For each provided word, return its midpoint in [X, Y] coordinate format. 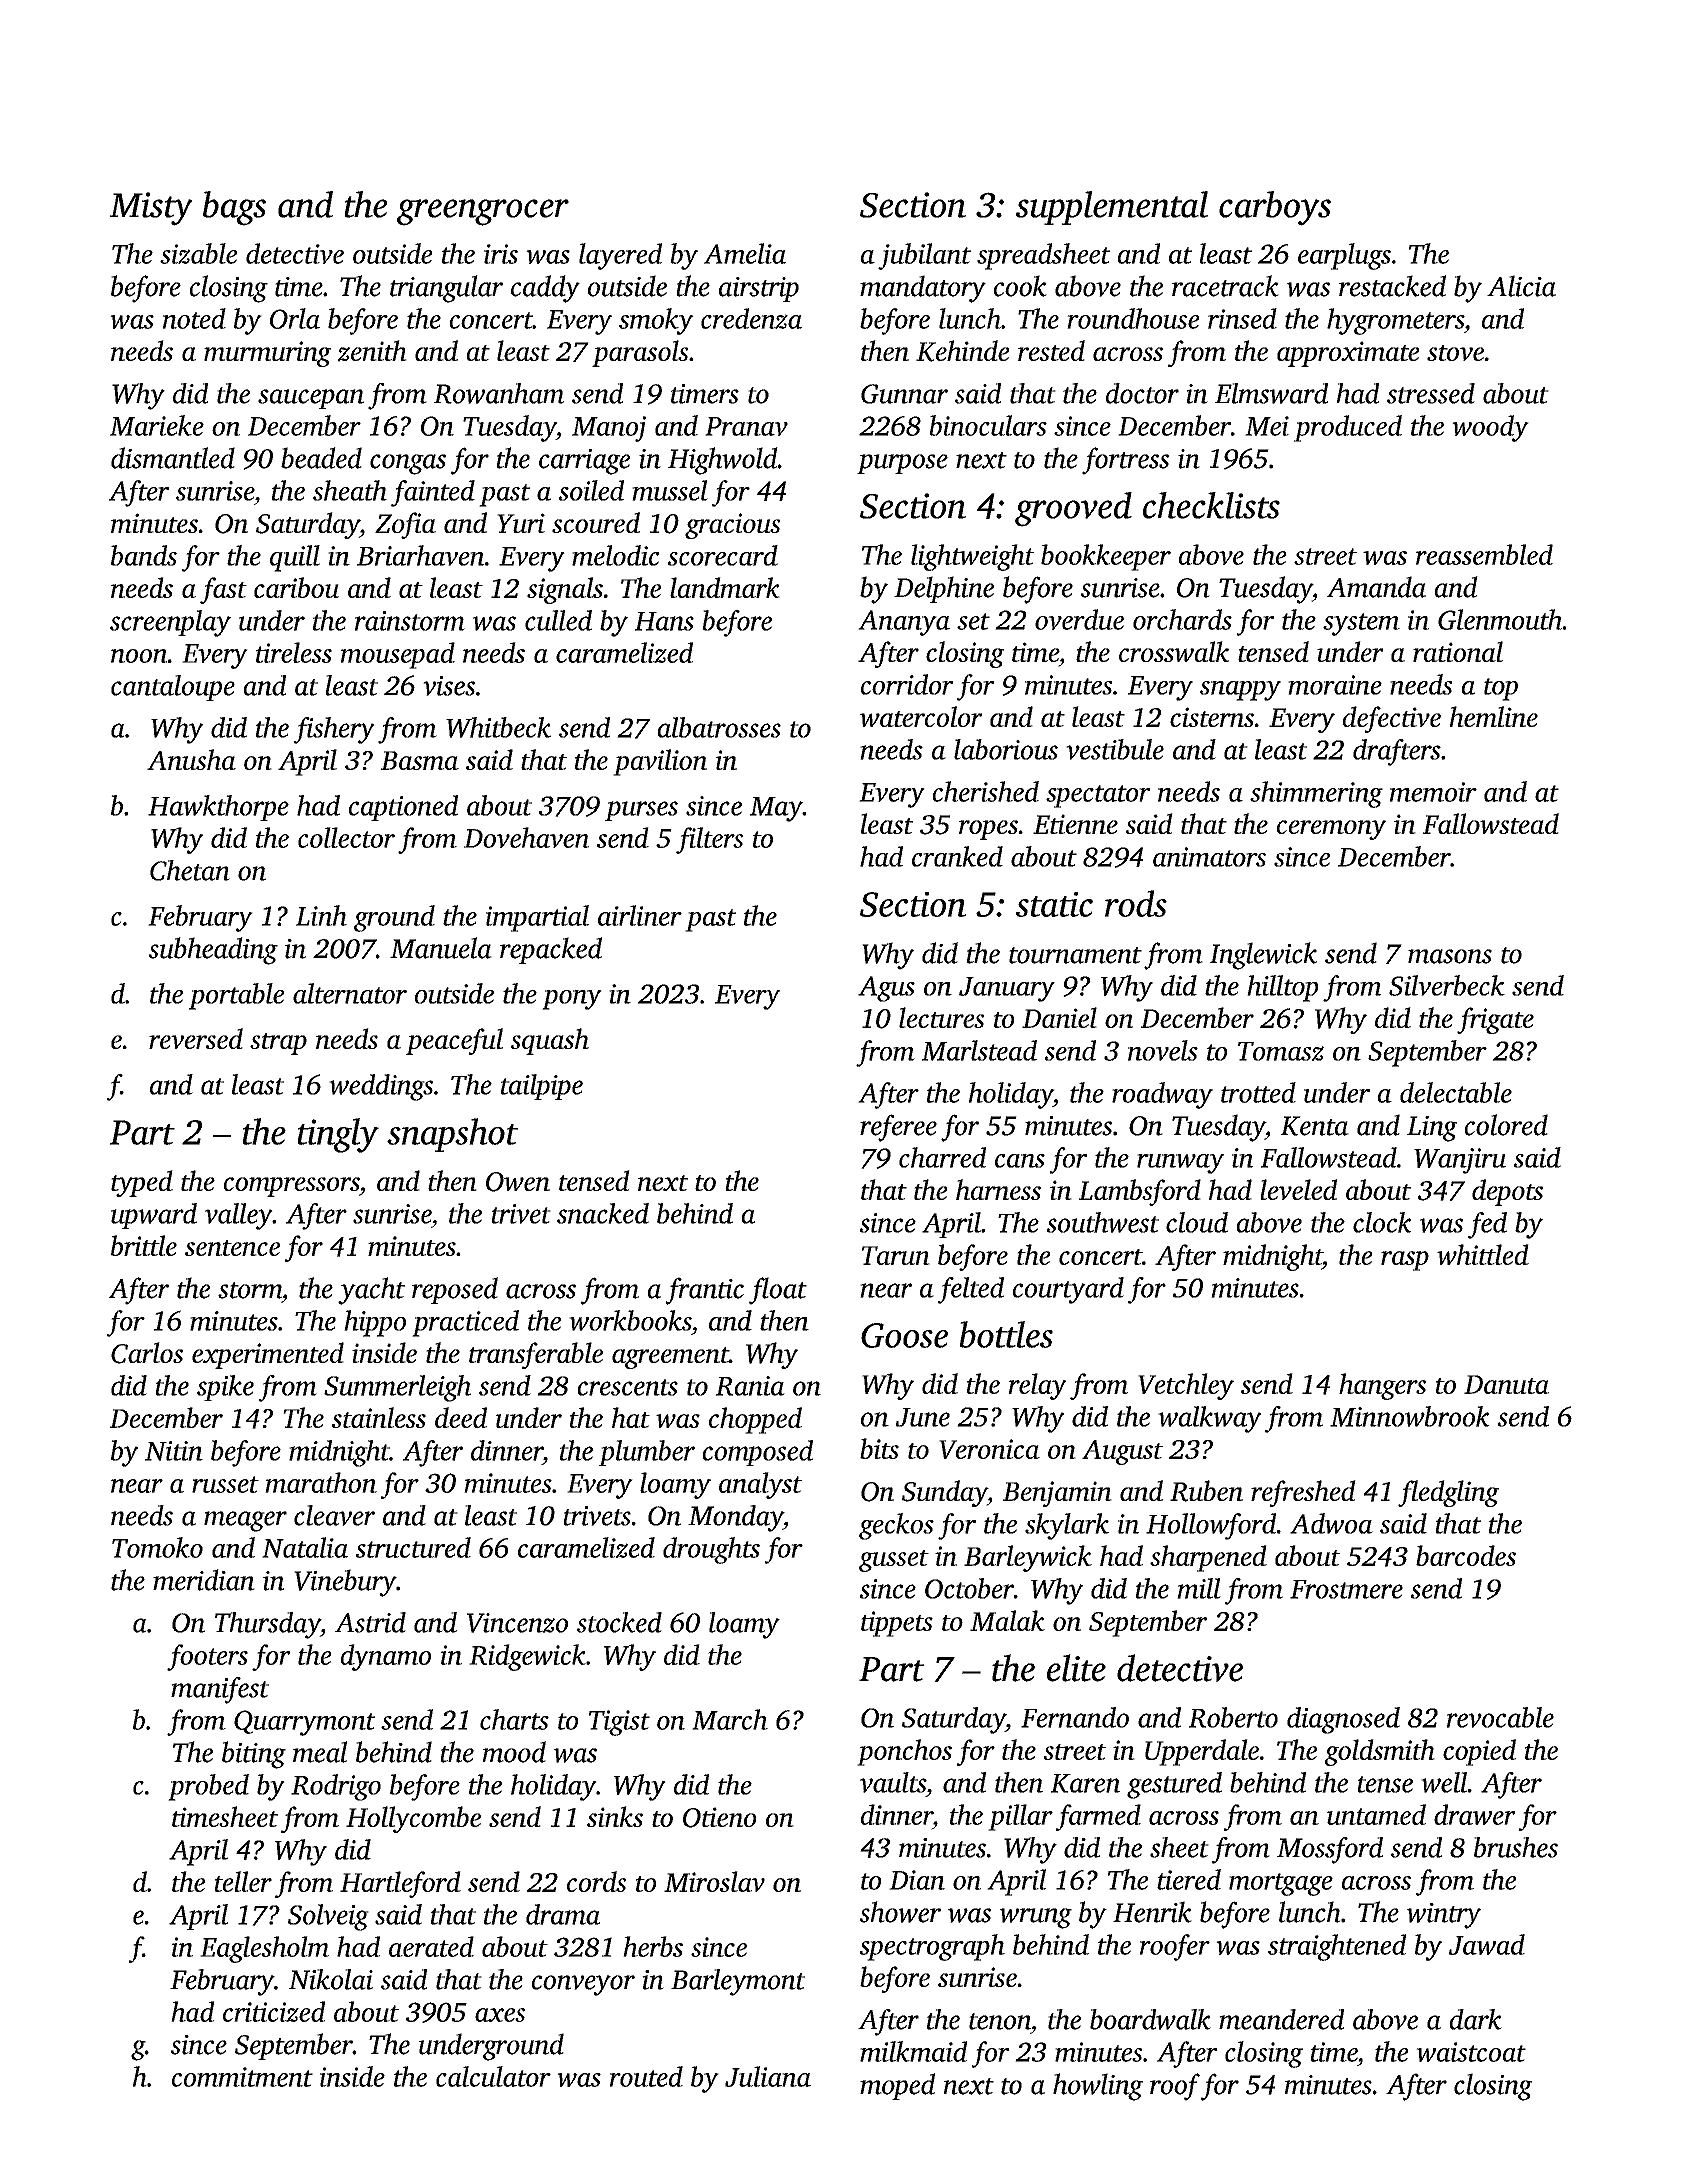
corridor [907, 684]
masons [1450, 956]
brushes [1516, 1847]
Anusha [191, 759]
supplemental [1112, 208]
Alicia [1521, 286]
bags [234, 208]
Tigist [619, 1723]
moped [897, 2086]
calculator [493, 2076]
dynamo [386, 1657]
